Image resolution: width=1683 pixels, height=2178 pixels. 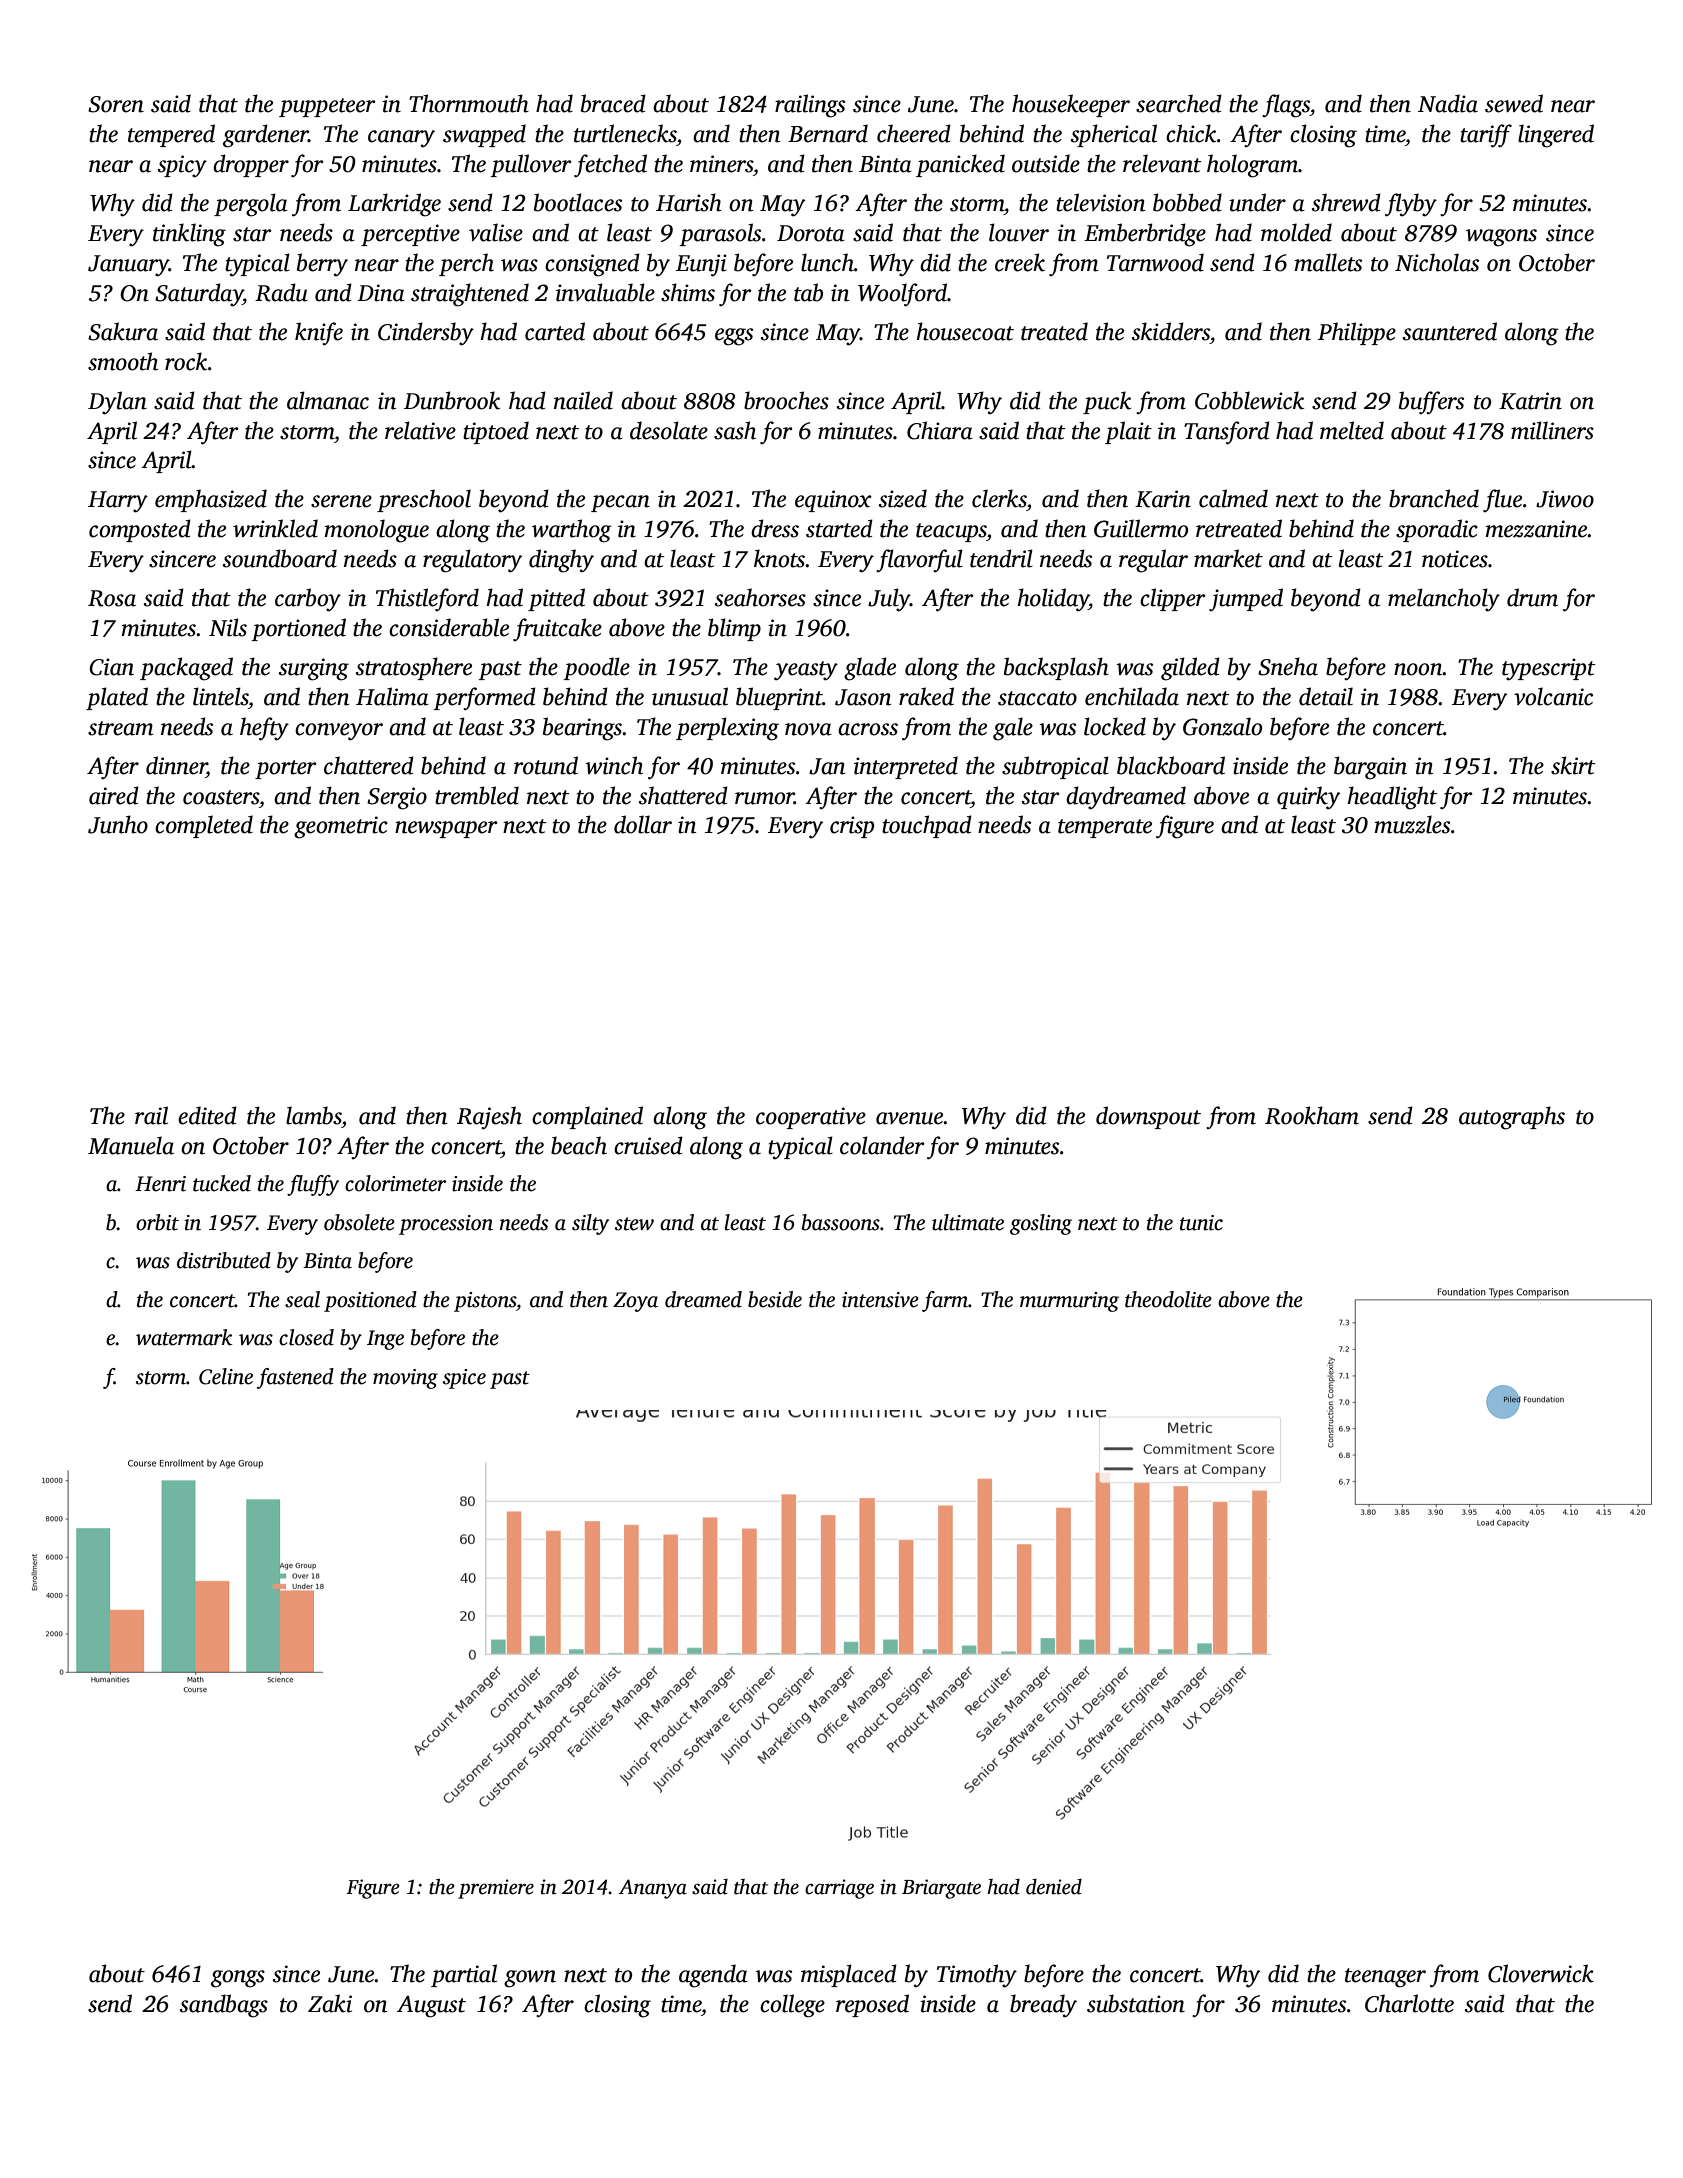 What do you see at coordinates (968, 1222) in the screenshot?
I see `ultimate` at bounding box center [968, 1222].
